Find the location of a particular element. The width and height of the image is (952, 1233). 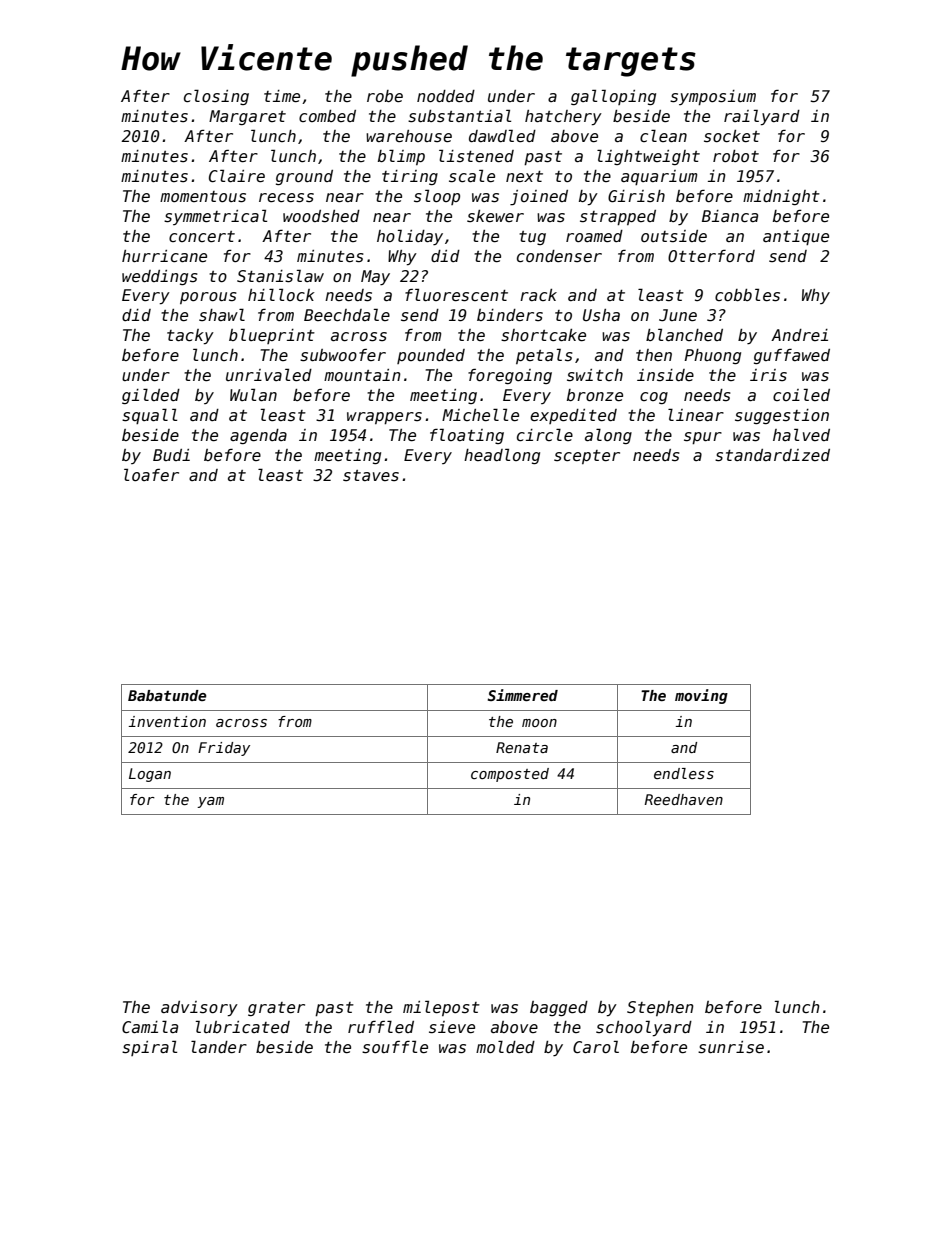

railyard is located at coordinates (762, 117).
